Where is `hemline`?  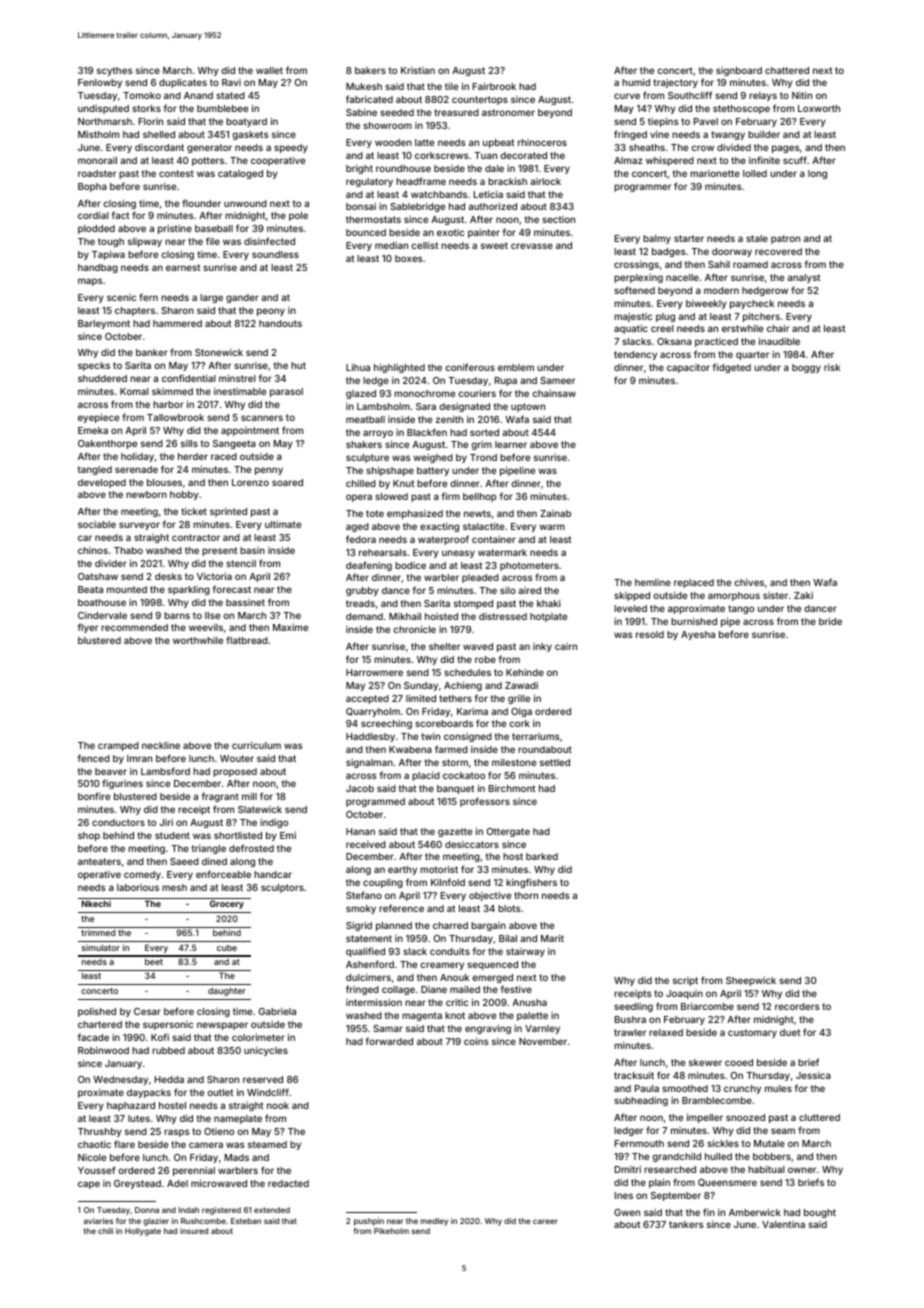 hemline is located at coordinates (653, 582).
